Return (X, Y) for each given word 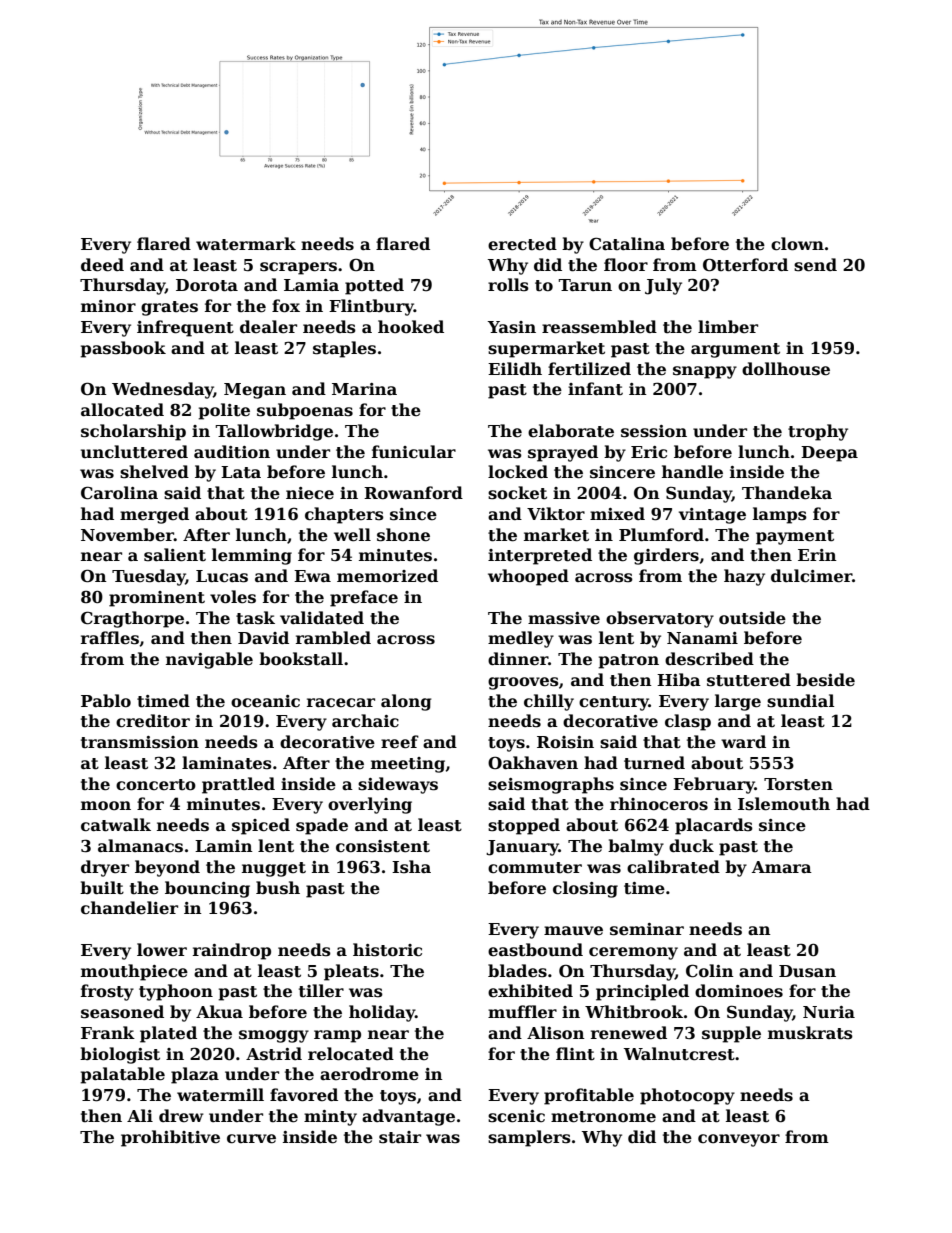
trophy (818, 432)
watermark (246, 244)
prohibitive (170, 1138)
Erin (817, 555)
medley (521, 639)
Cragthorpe (132, 619)
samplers (529, 1138)
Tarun (585, 285)
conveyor (739, 1140)
